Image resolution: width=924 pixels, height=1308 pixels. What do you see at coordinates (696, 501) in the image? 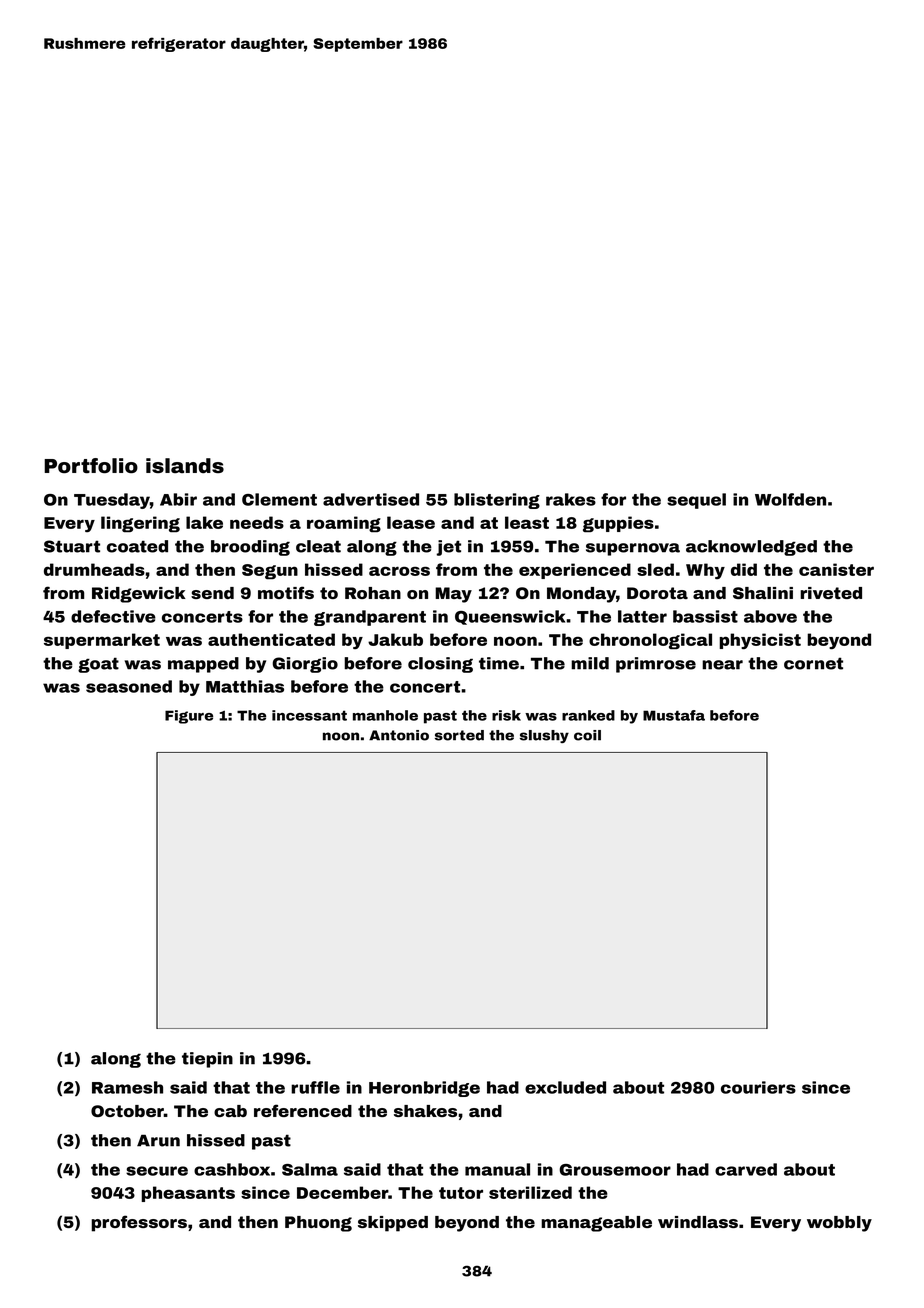
I see `sequel` at bounding box center [696, 501].
